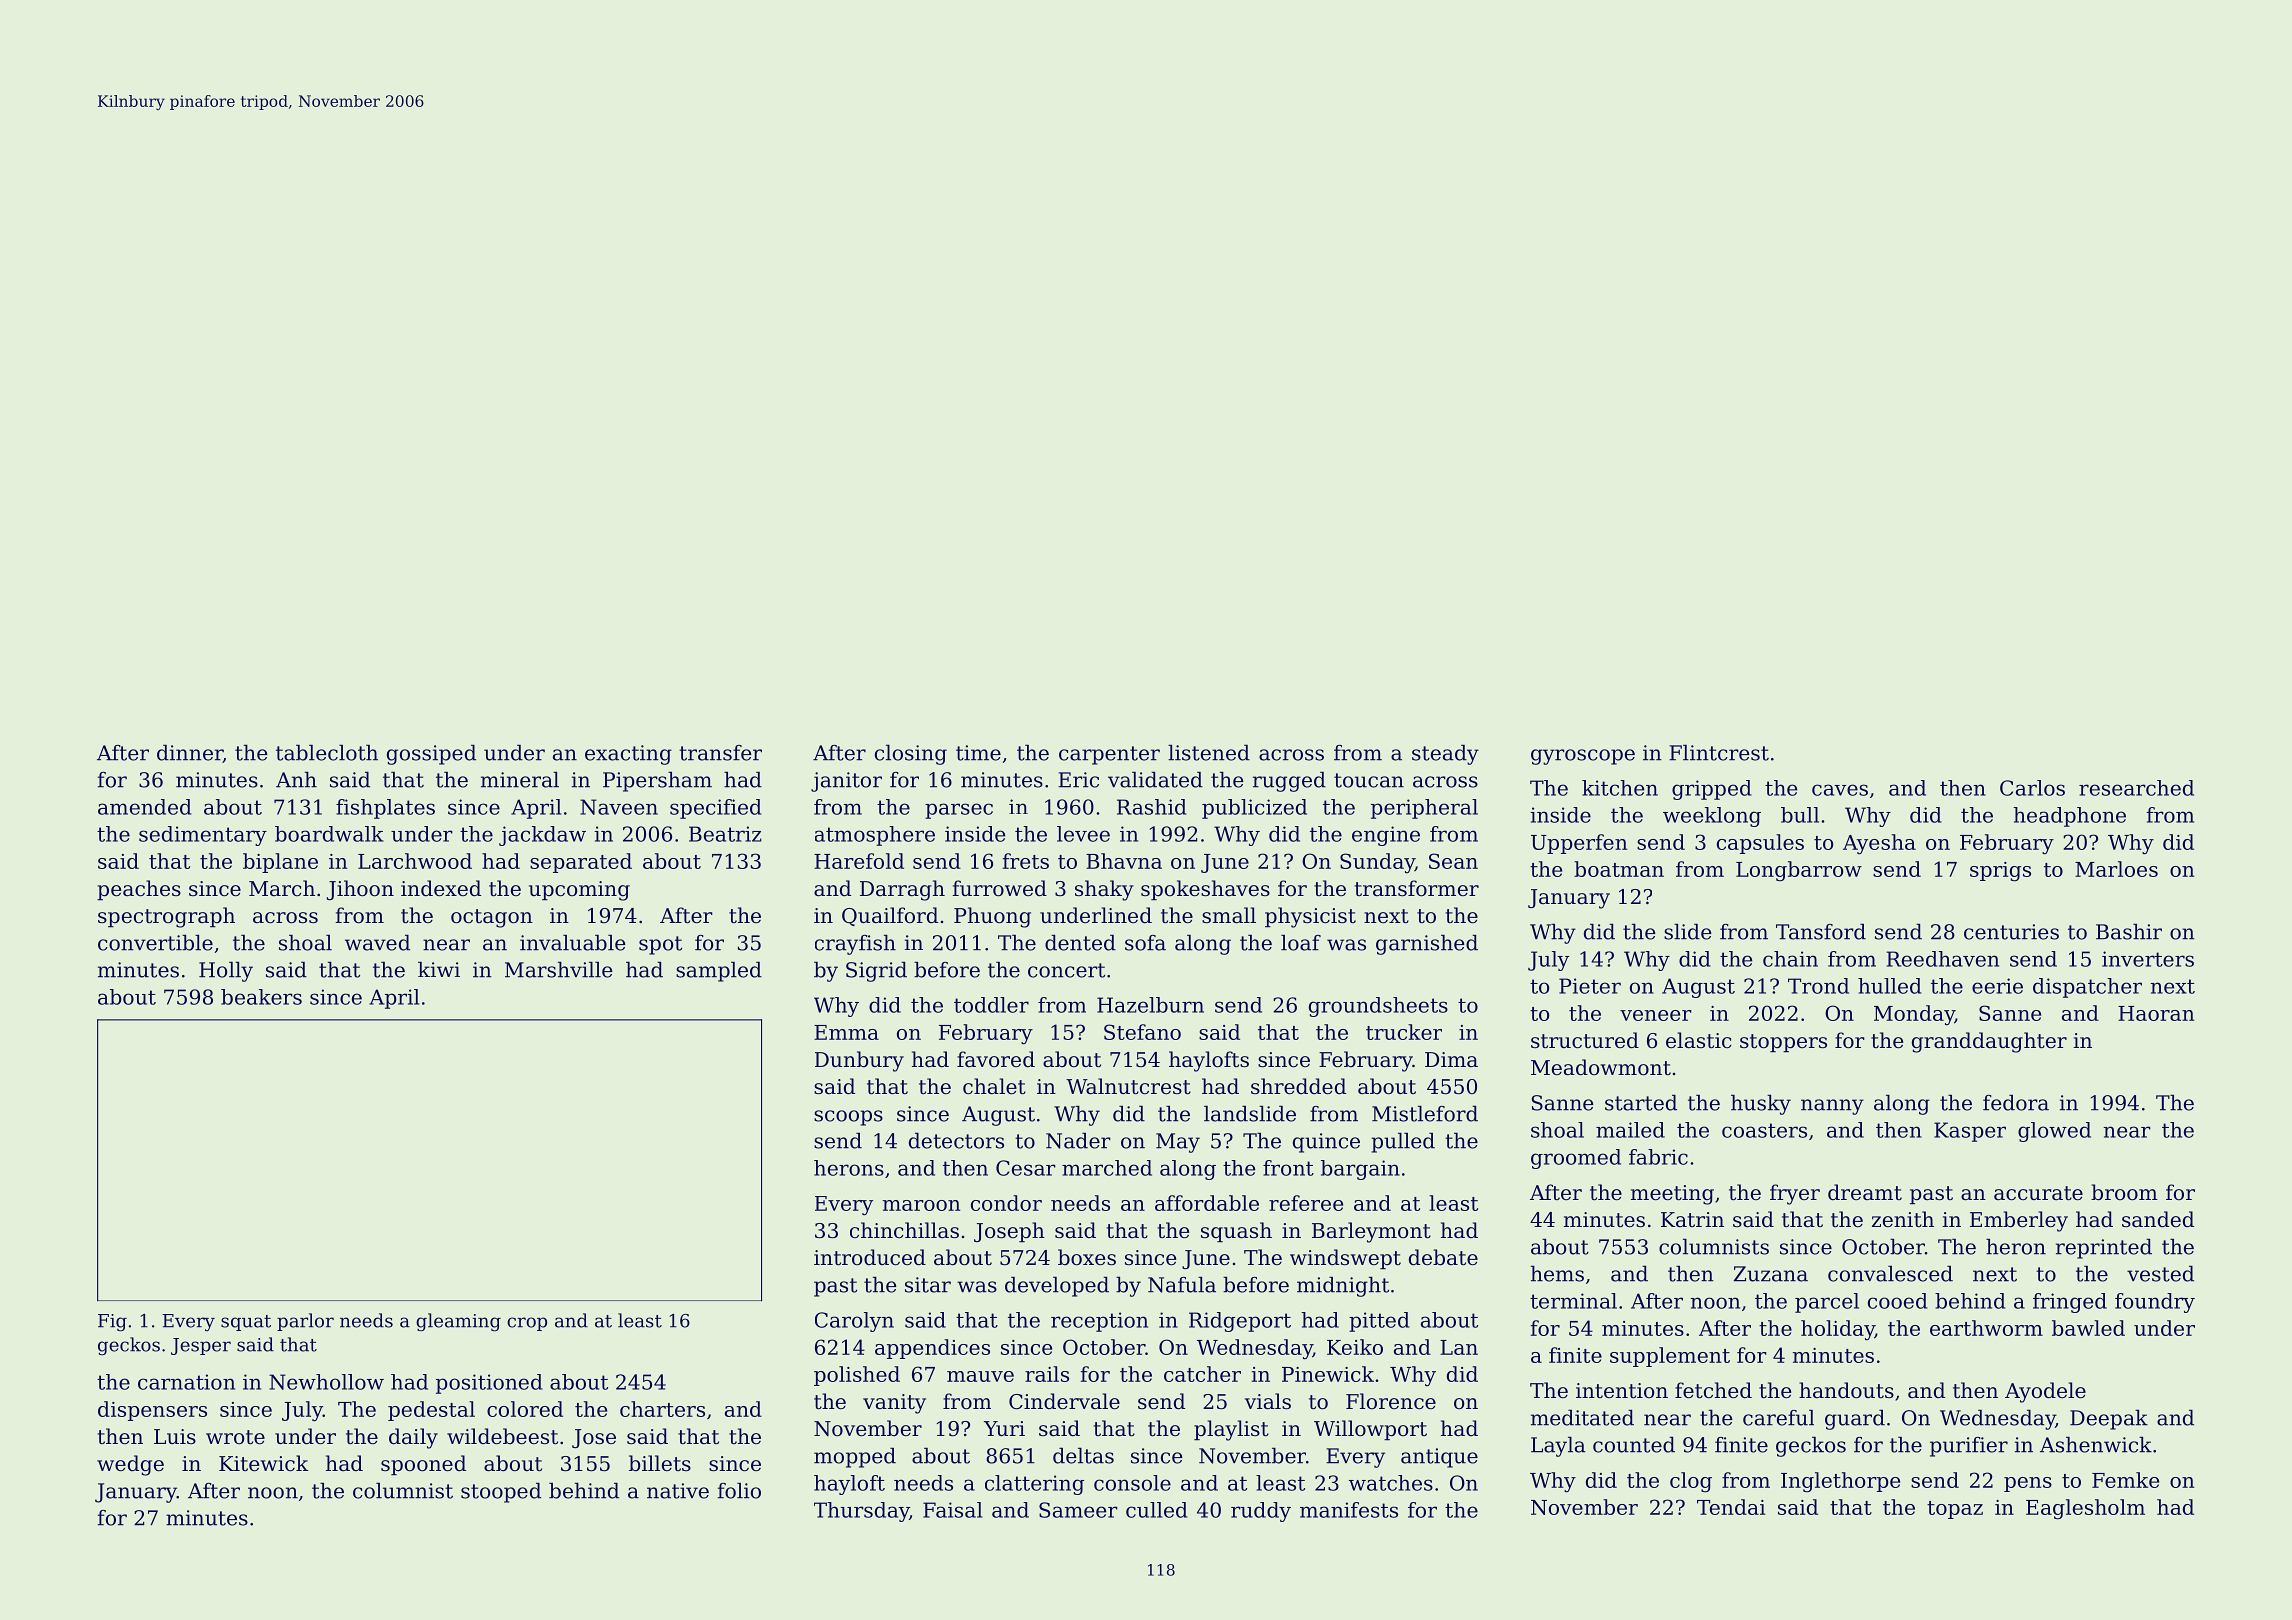  What do you see at coordinates (1064, 1401) in the screenshot?
I see `Cindervale` at bounding box center [1064, 1401].
